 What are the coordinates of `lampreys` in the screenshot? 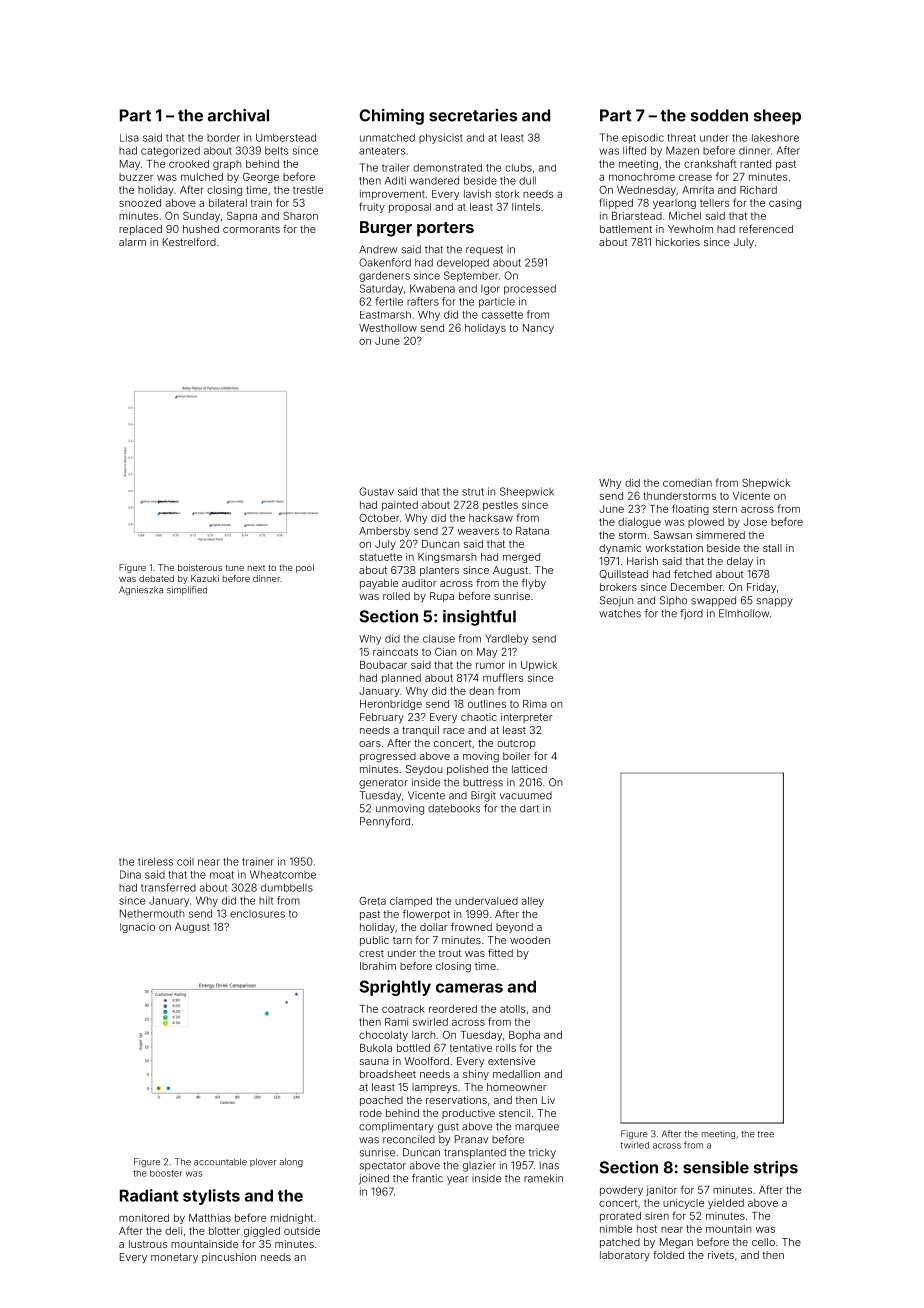 It's located at (434, 1088).
